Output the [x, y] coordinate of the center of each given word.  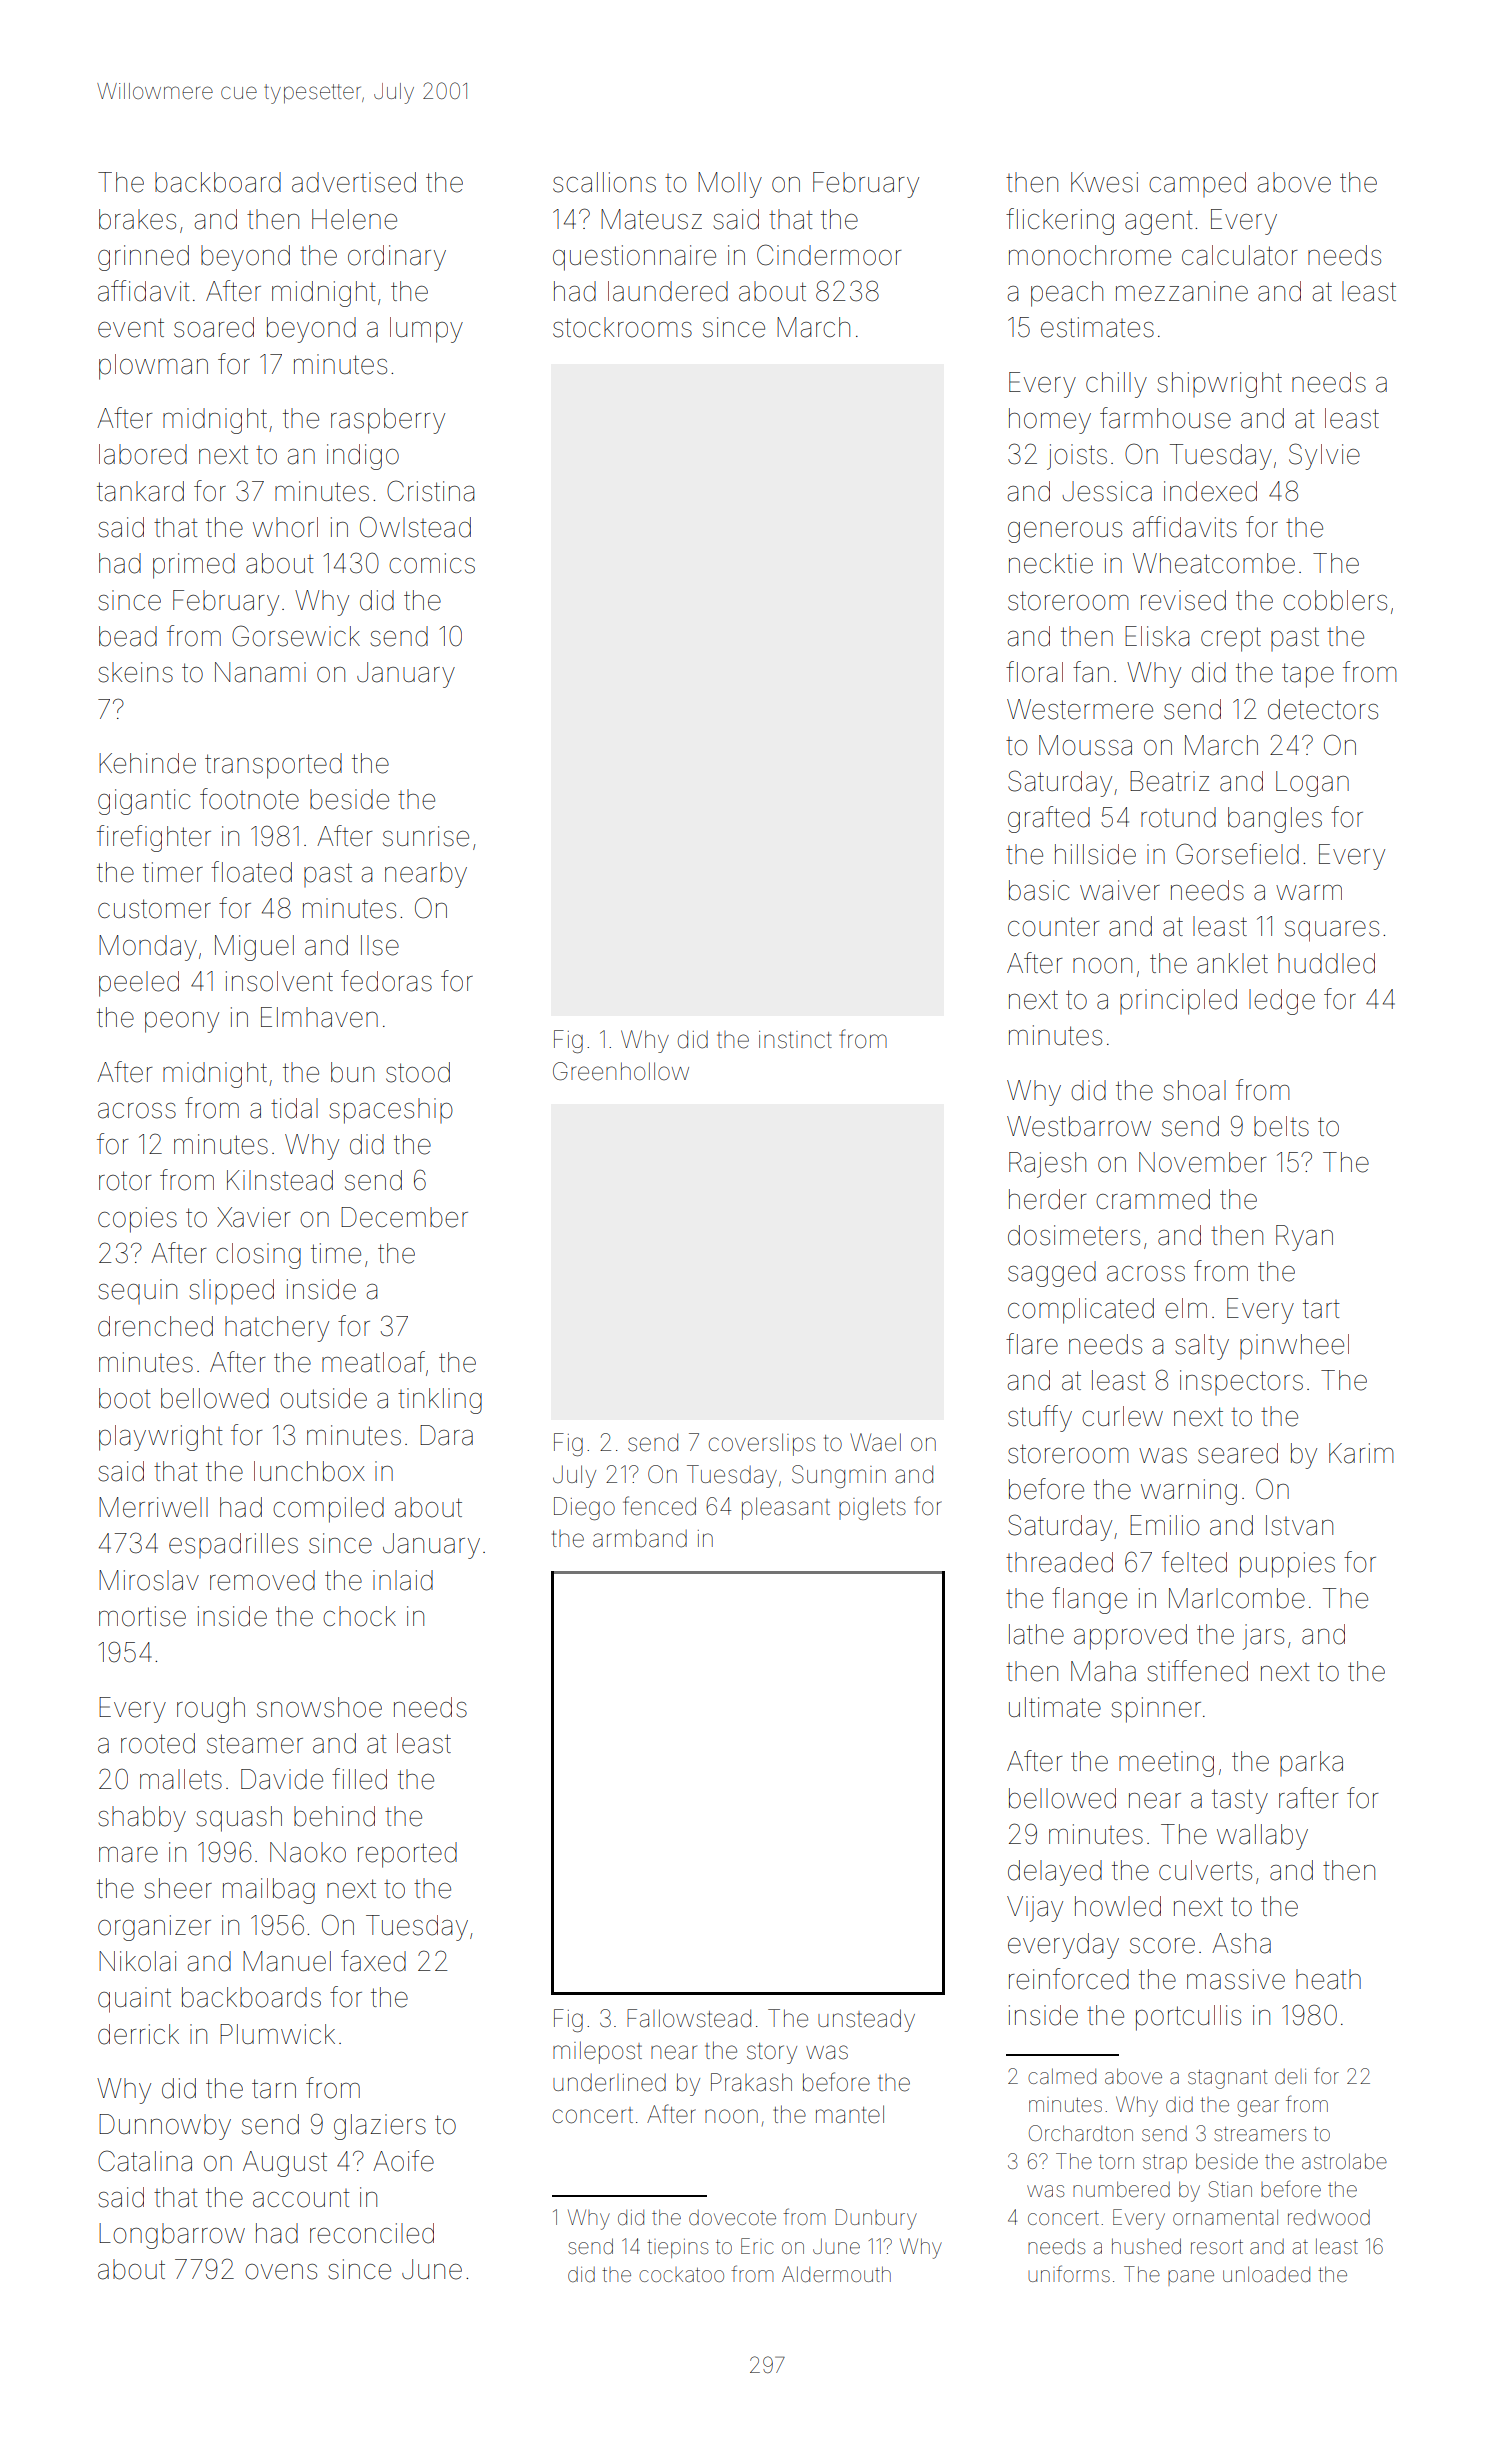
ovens [281, 2272]
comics [432, 563]
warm [1309, 893]
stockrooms [622, 327]
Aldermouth [836, 2274]
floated [251, 872]
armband [640, 1538]
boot [125, 1398]
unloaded [1266, 2274]
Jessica [1107, 491]
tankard [140, 491]
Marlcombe [1237, 1598]
